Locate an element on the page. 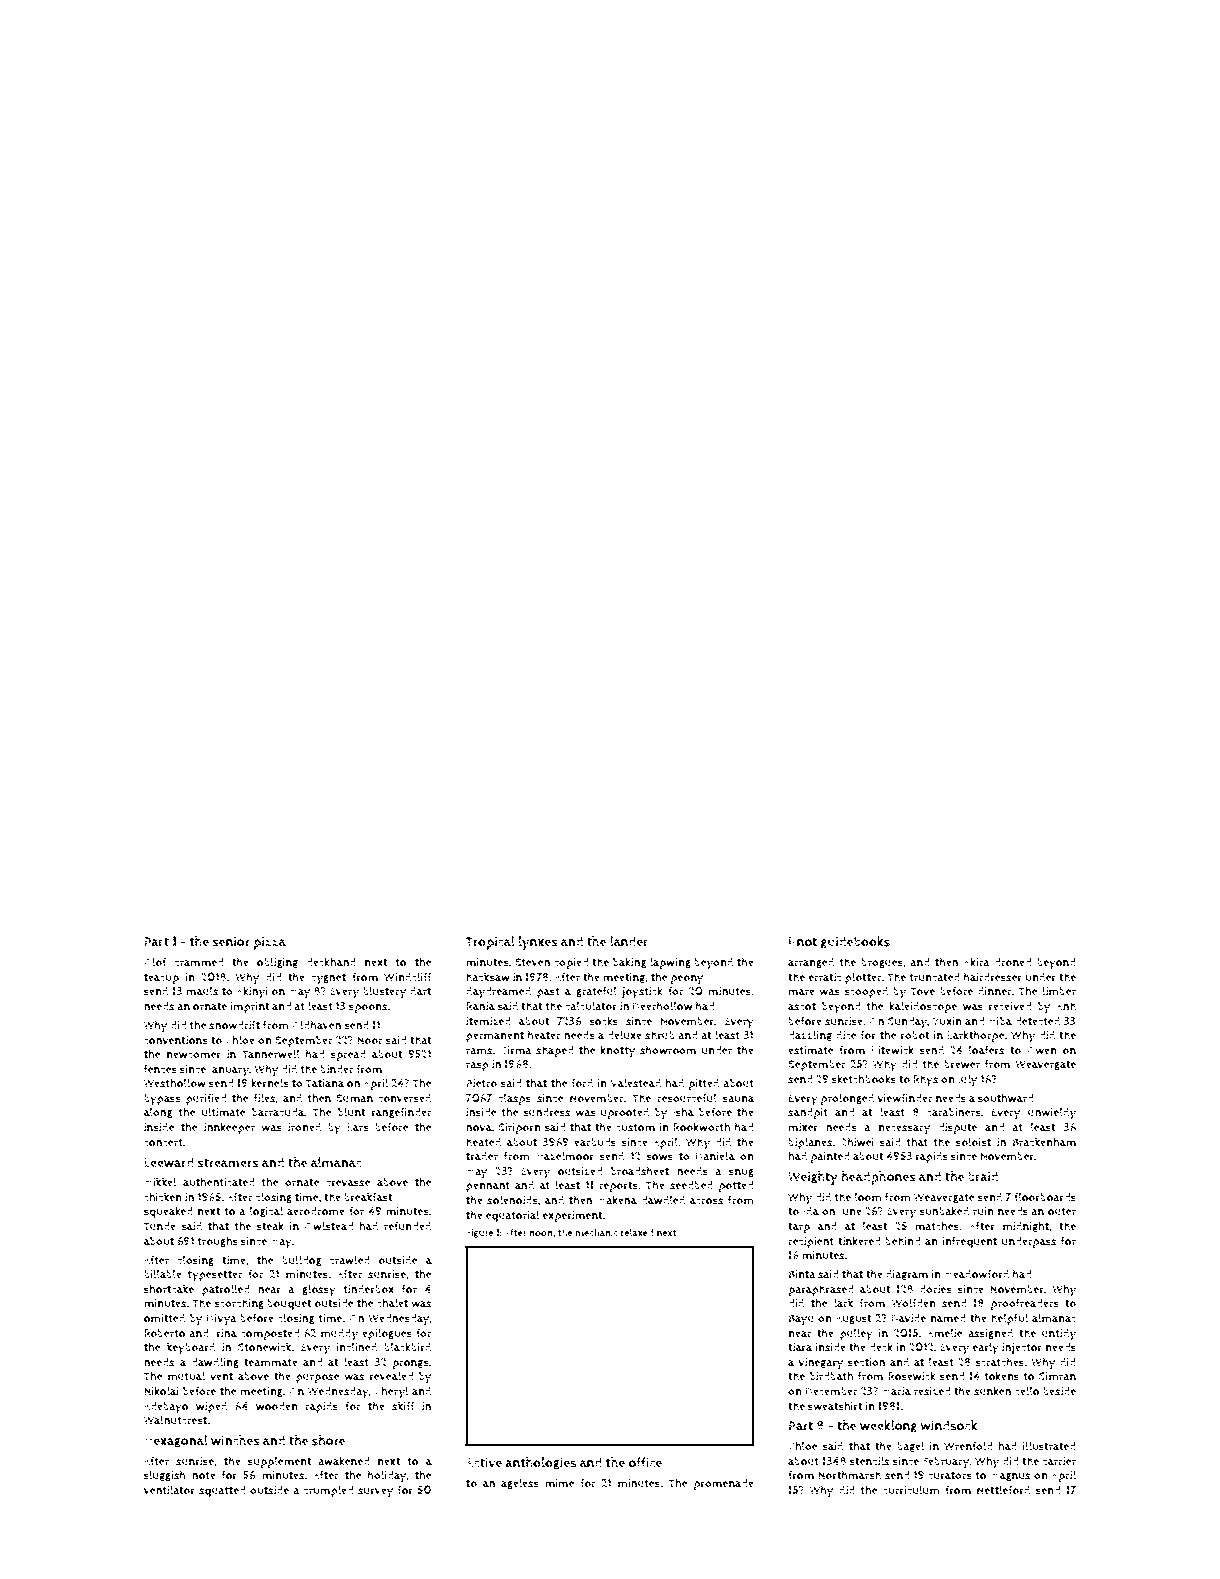 This image has width=1220, height=1579. mutual is located at coordinates (186, 1376).
